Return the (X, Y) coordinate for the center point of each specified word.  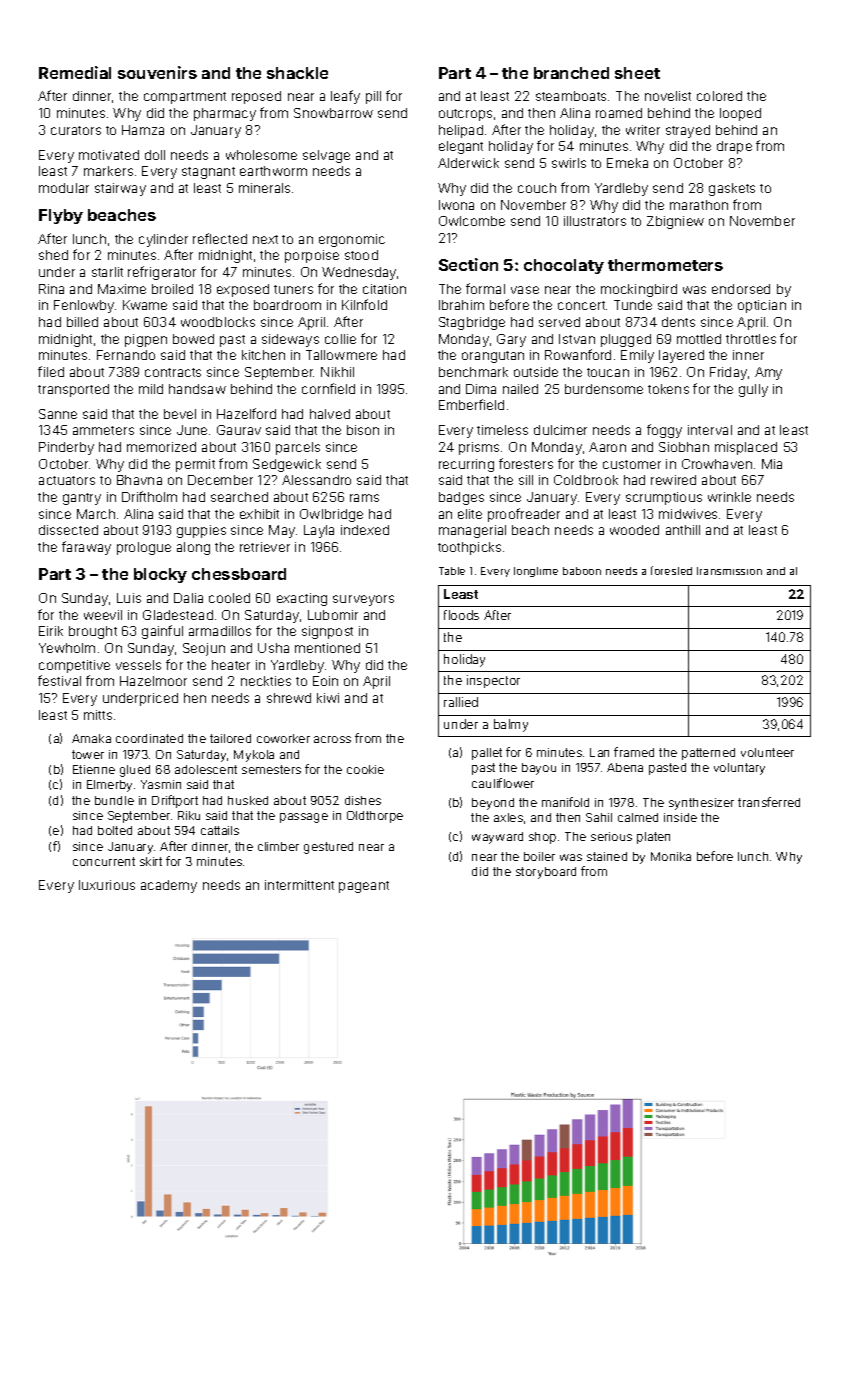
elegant (461, 147)
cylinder (163, 240)
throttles (751, 339)
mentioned (327, 648)
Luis (129, 598)
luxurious (107, 885)
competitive (74, 666)
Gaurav (239, 430)
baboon (582, 571)
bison (363, 430)
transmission (729, 571)
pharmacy (225, 114)
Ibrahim (461, 305)
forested (671, 570)
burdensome (604, 389)
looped (740, 114)
